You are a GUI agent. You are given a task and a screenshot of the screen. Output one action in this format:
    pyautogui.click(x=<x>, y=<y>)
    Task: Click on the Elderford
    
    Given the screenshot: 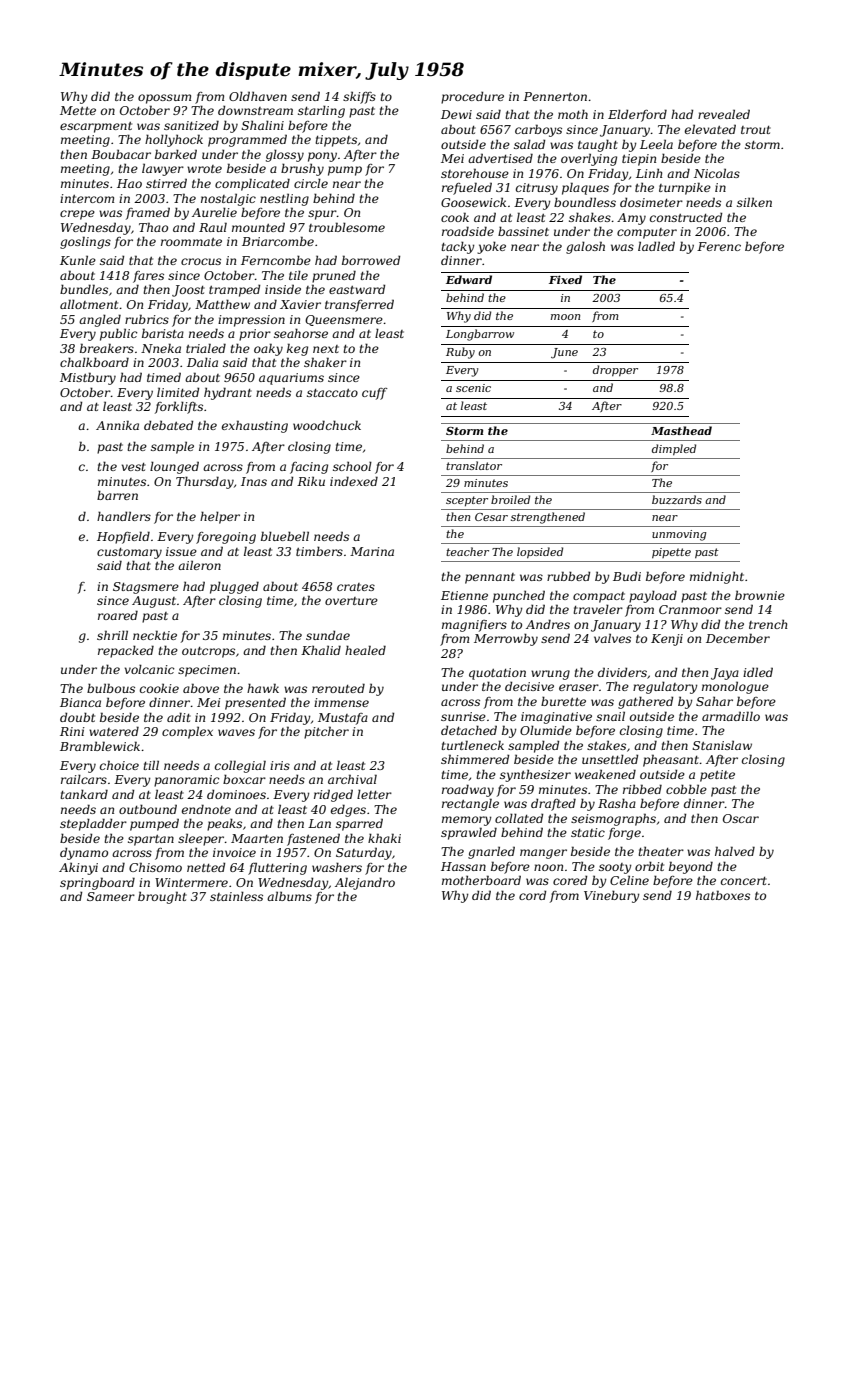 What is the action you would take?
    pyautogui.click(x=637, y=115)
